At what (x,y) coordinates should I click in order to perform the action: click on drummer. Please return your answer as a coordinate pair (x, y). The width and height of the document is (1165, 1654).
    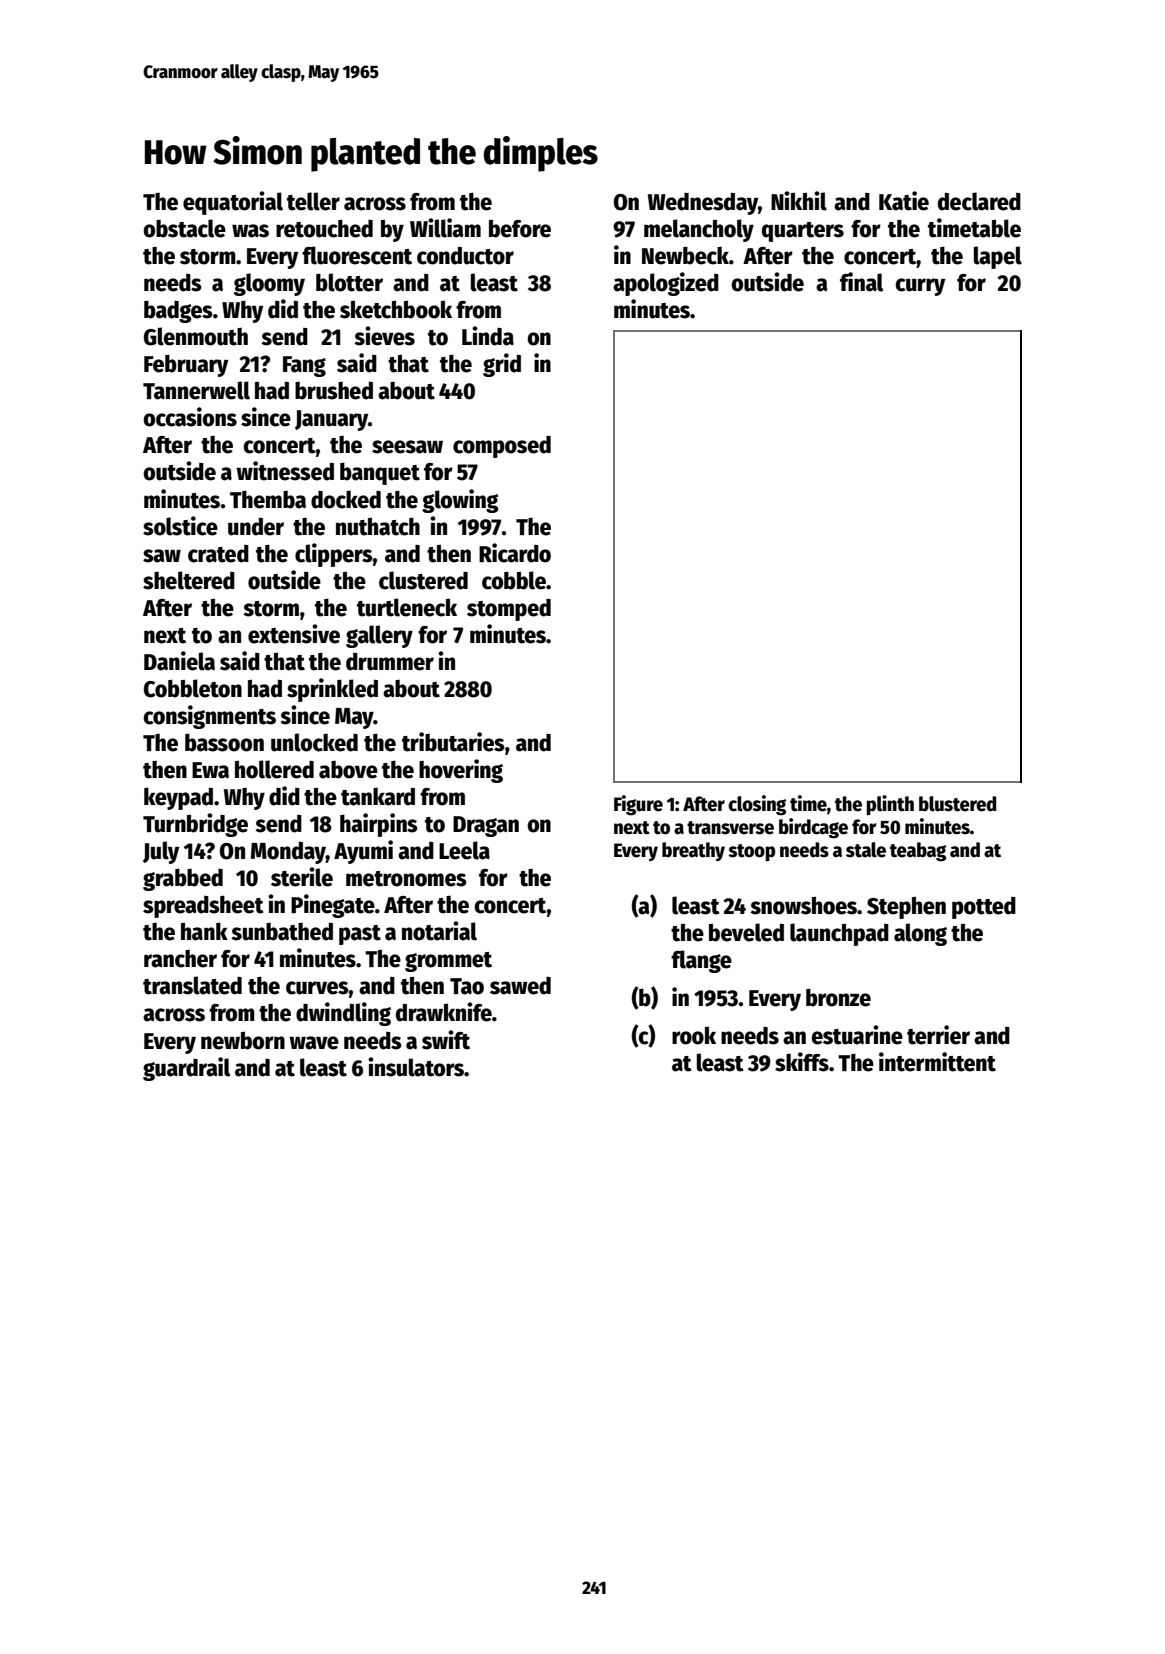
    Looking at the image, I should click on (390, 662).
